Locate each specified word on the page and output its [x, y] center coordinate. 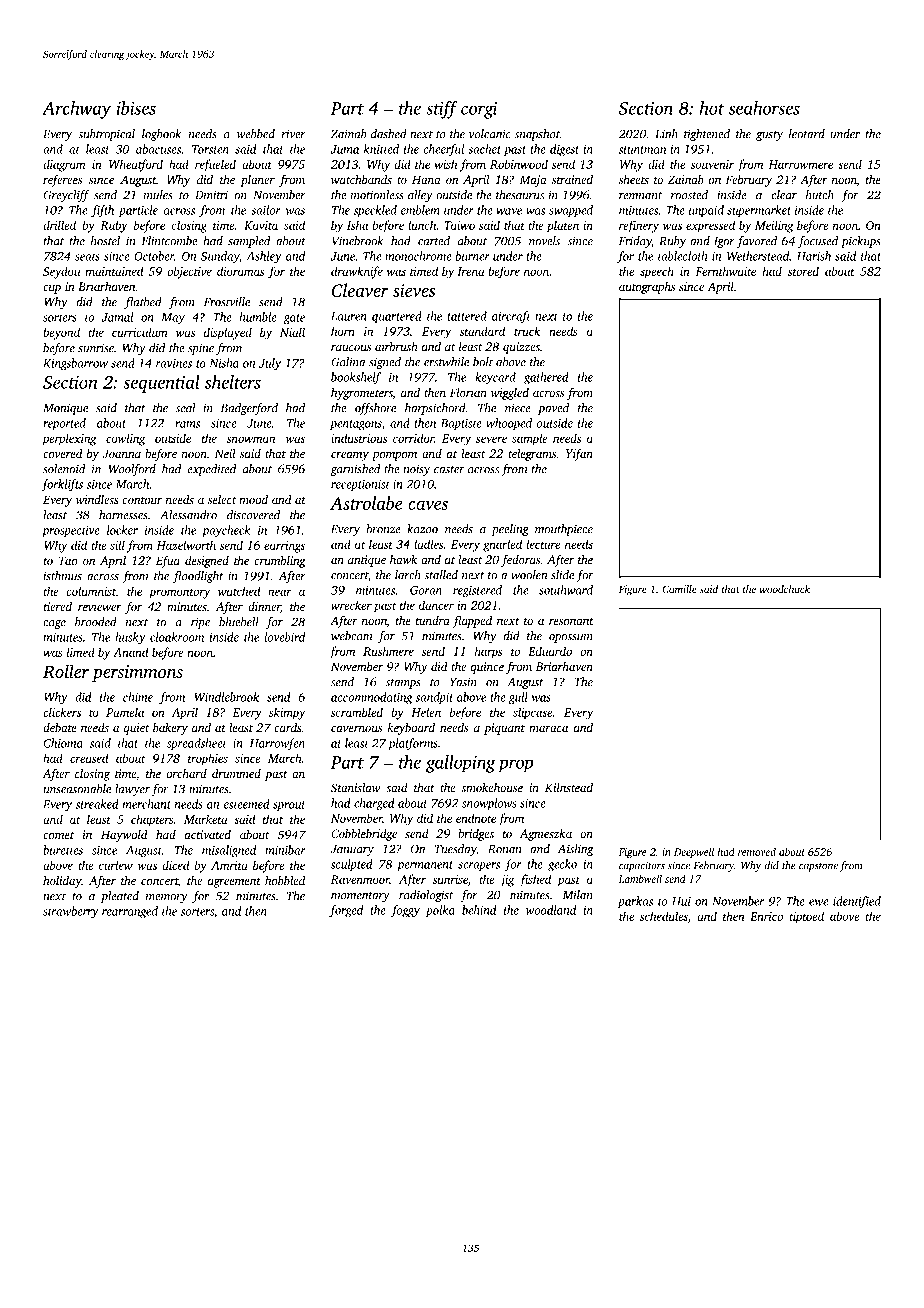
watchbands [361, 179]
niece [518, 408]
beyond [61, 333]
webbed [256, 134]
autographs [647, 288]
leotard [807, 134]
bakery [170, 729]
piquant [504, 729]
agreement [234, 883]
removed [757, 851]
